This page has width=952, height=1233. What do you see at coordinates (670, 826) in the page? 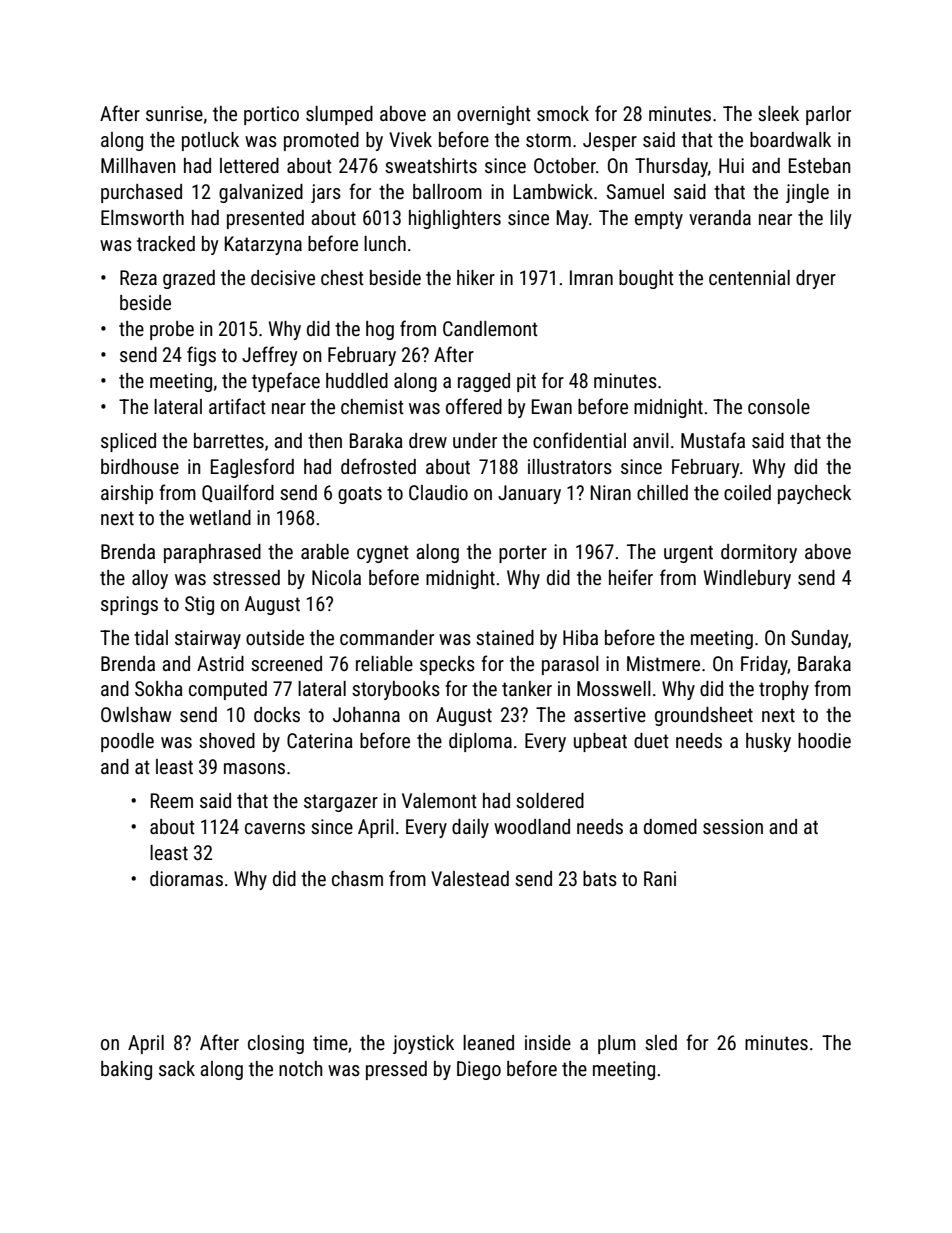
I see `domed` at bounding box center [670, 826].
